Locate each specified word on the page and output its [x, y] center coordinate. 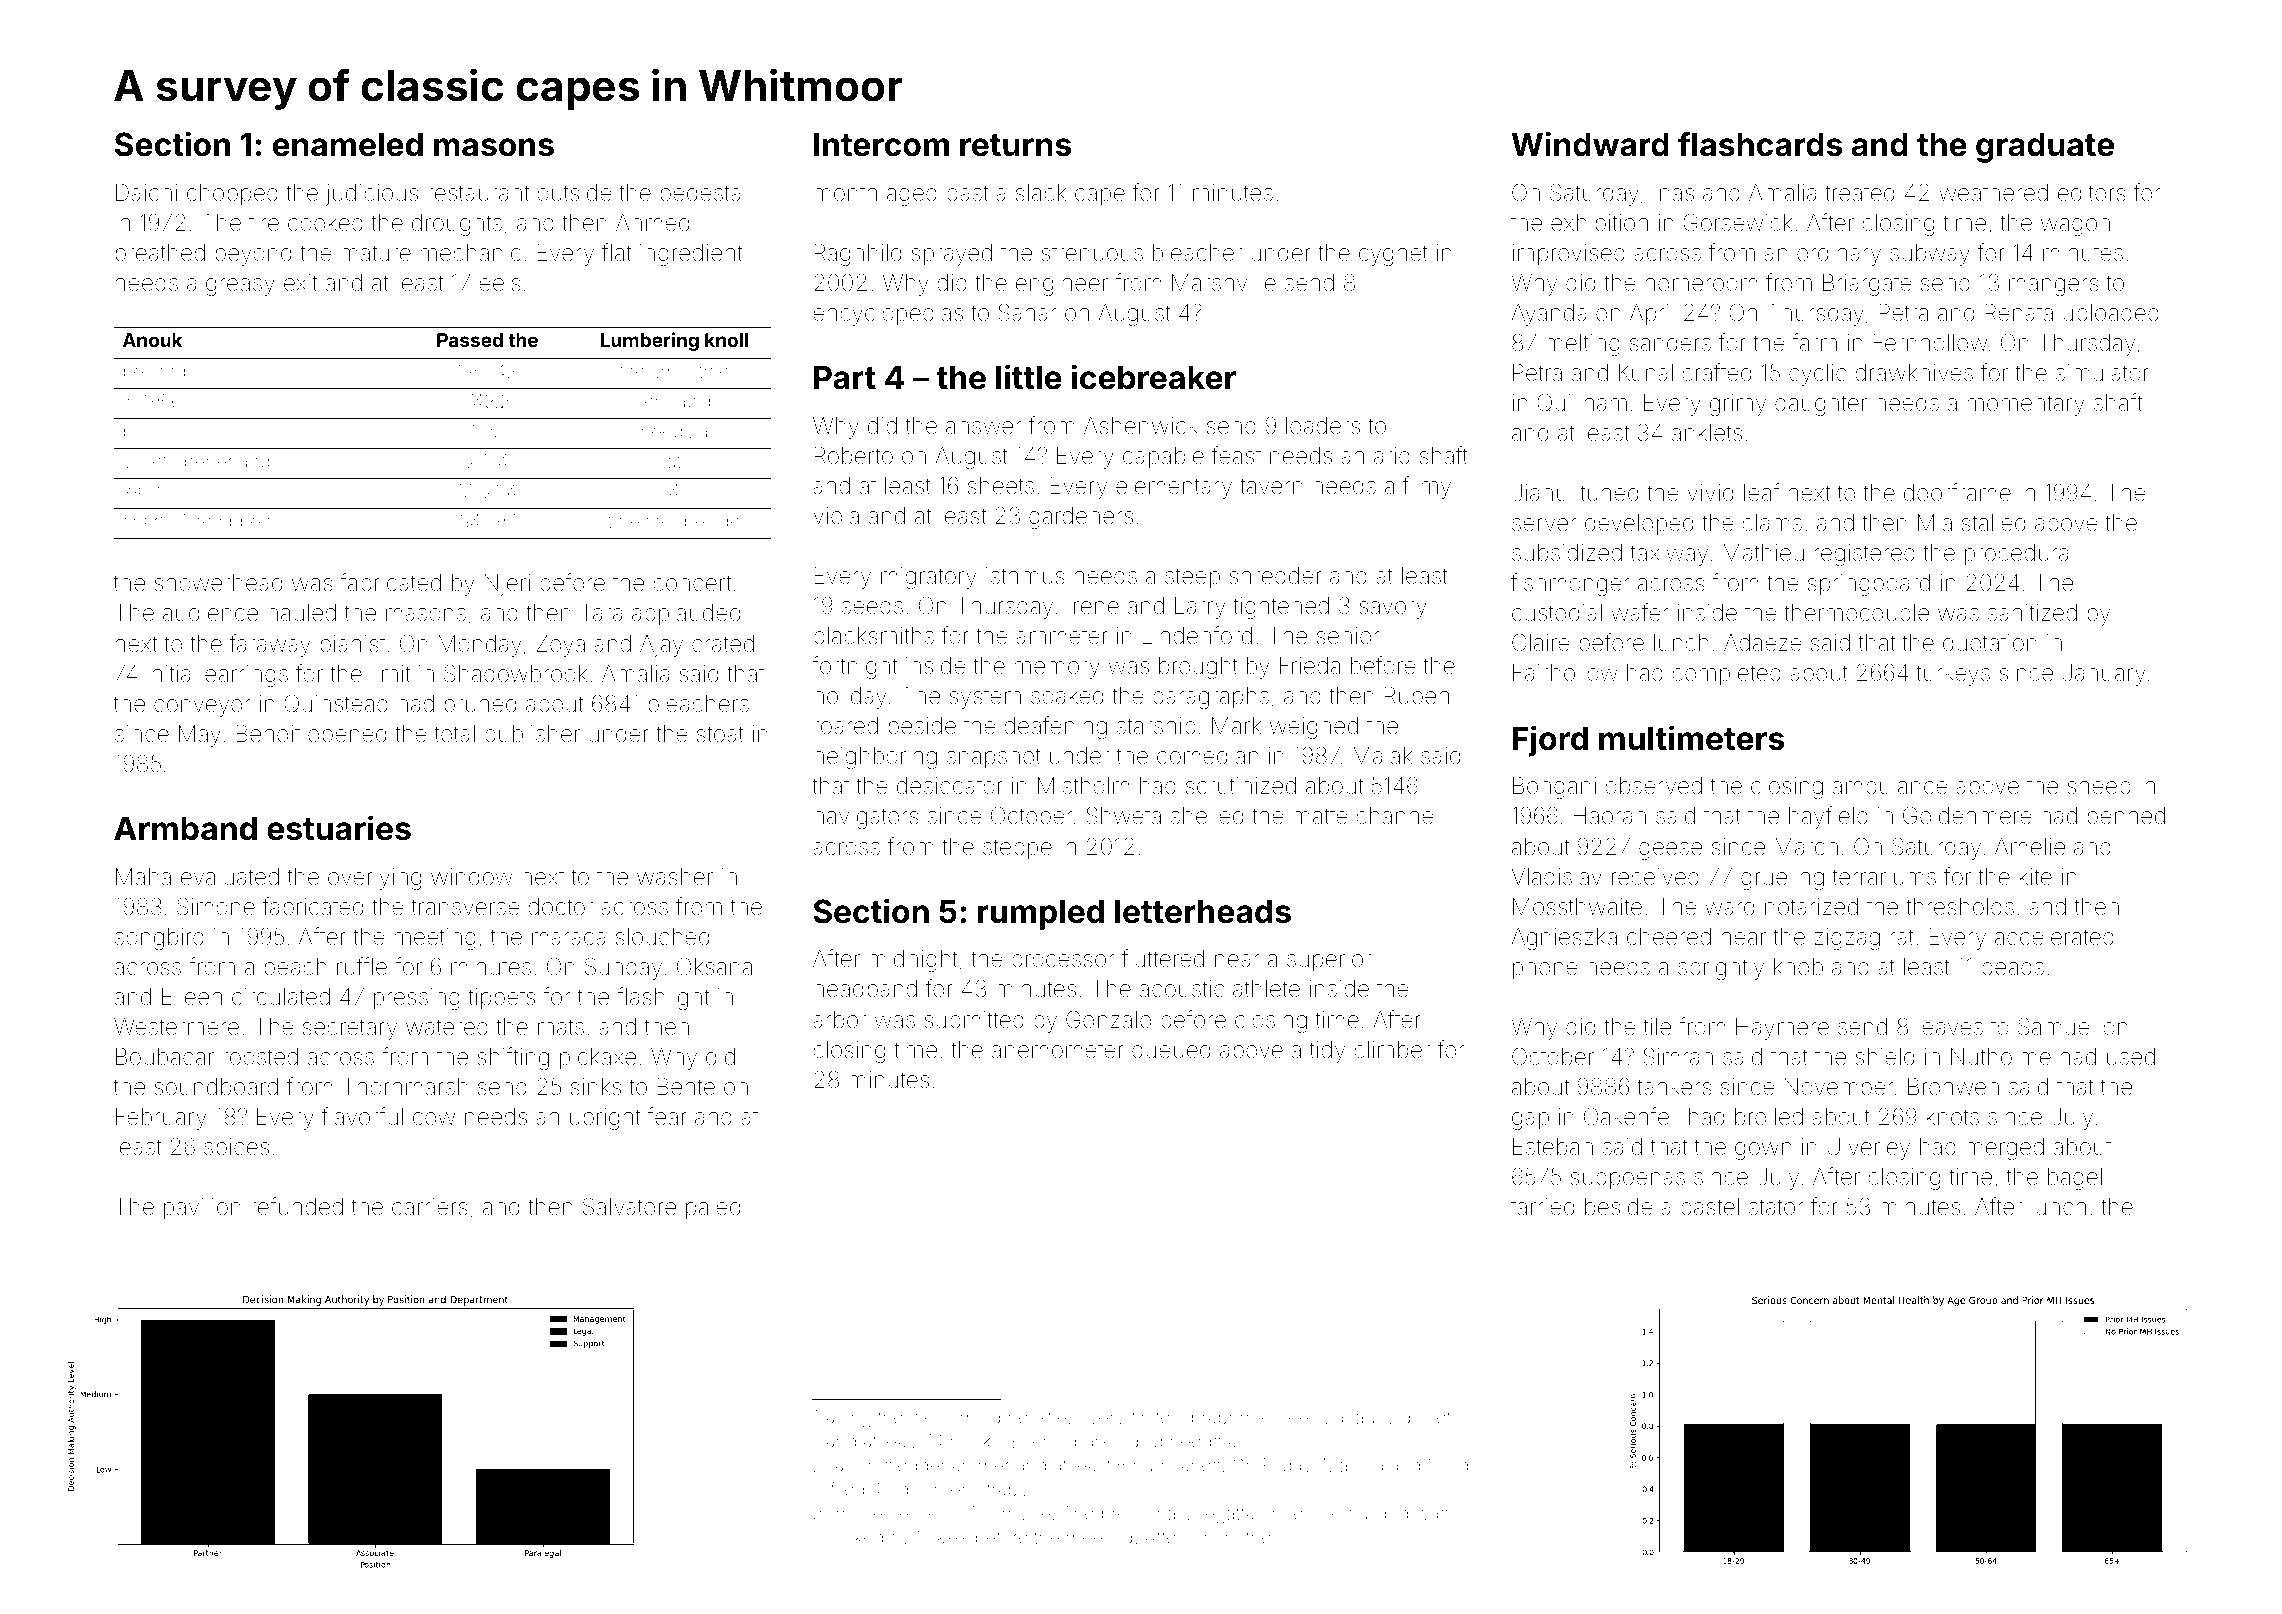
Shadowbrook [515, 673]
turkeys [1953, 675]
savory [1393, 610]
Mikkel [943, 1537]
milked [857, 1537]
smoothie [690, 371]
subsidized [1567, 553]
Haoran [1610, 816]
